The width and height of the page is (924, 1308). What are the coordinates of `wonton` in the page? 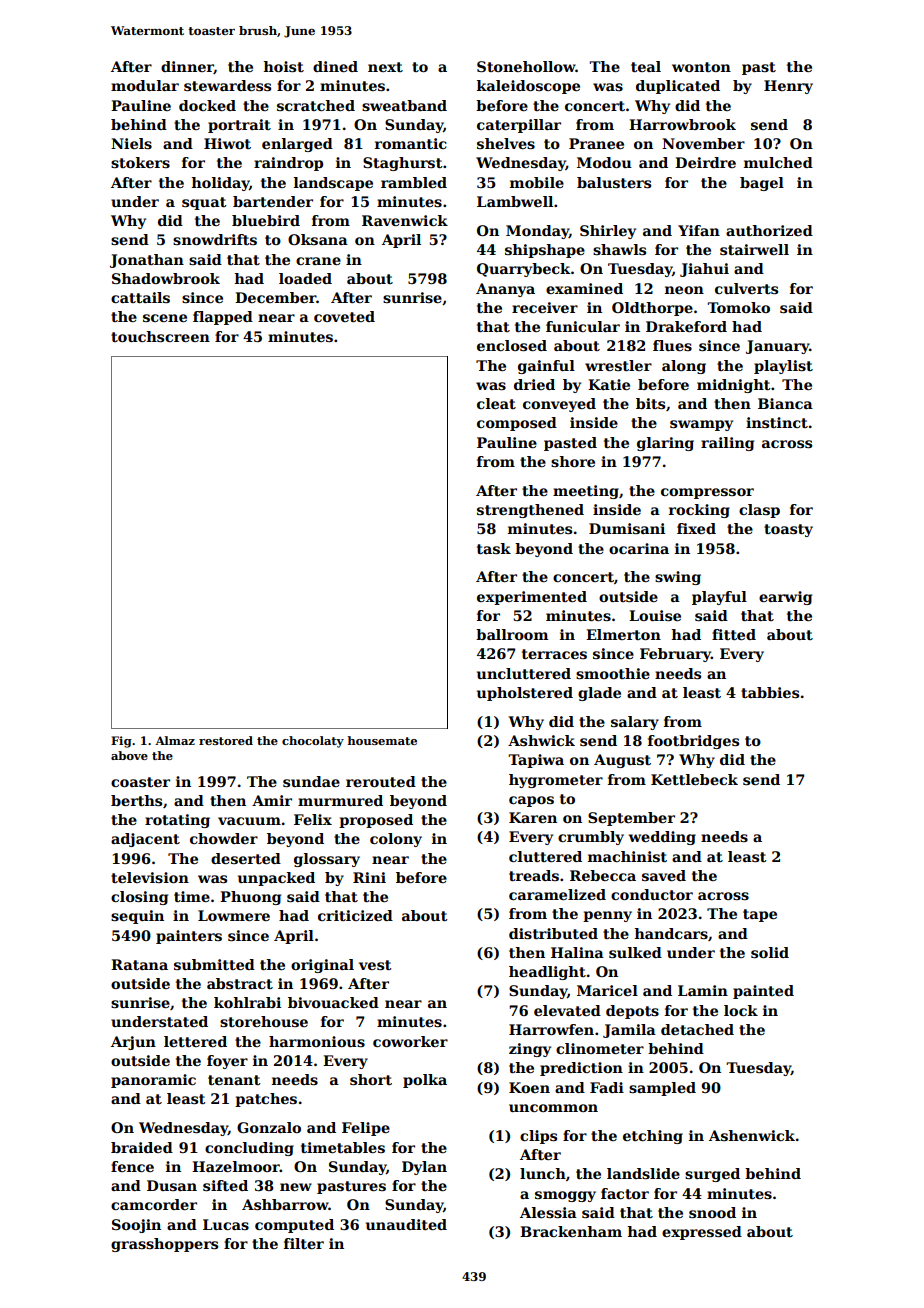 It's located at (701, 67).
